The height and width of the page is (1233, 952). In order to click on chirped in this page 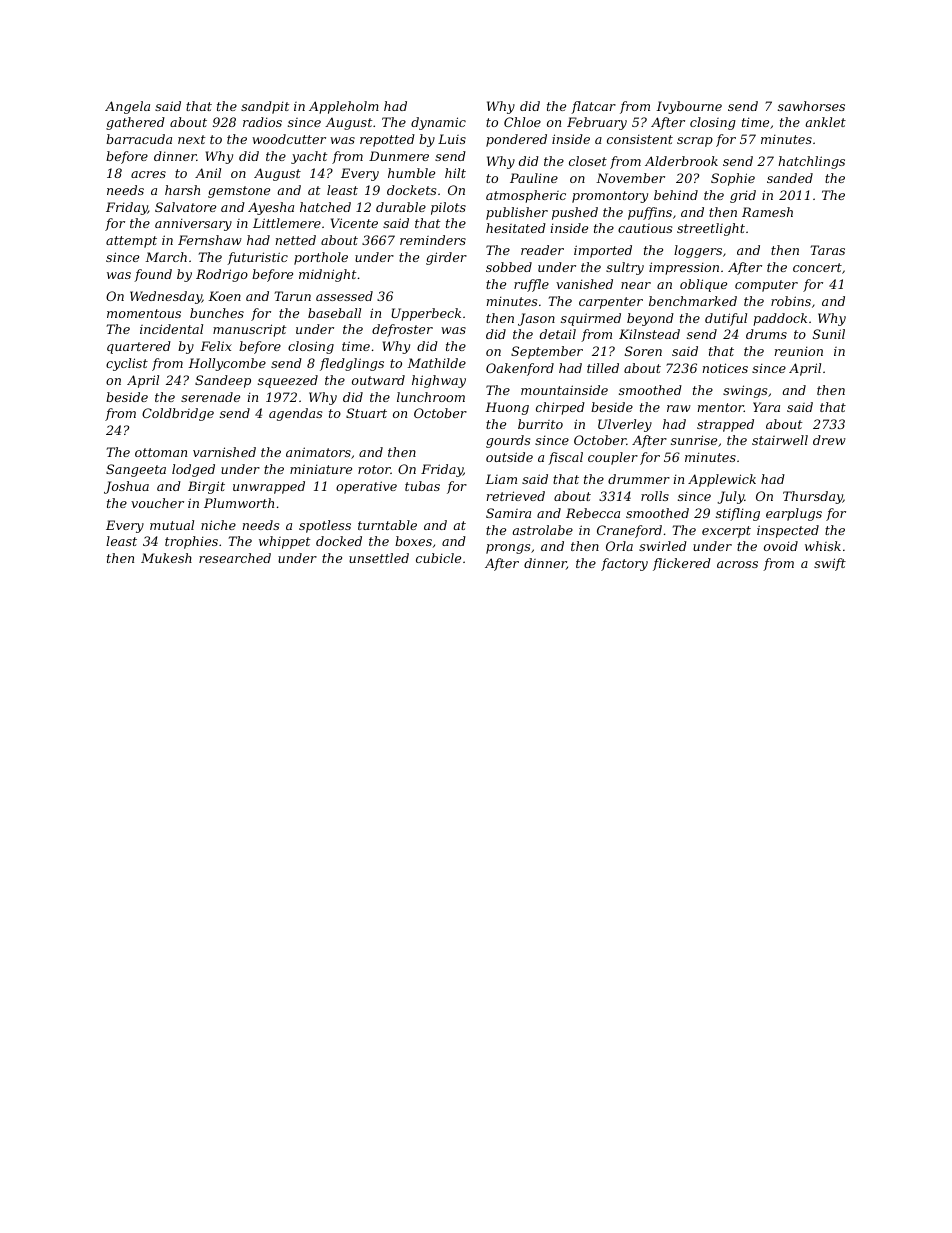, I will do `click(560, 408)`.
